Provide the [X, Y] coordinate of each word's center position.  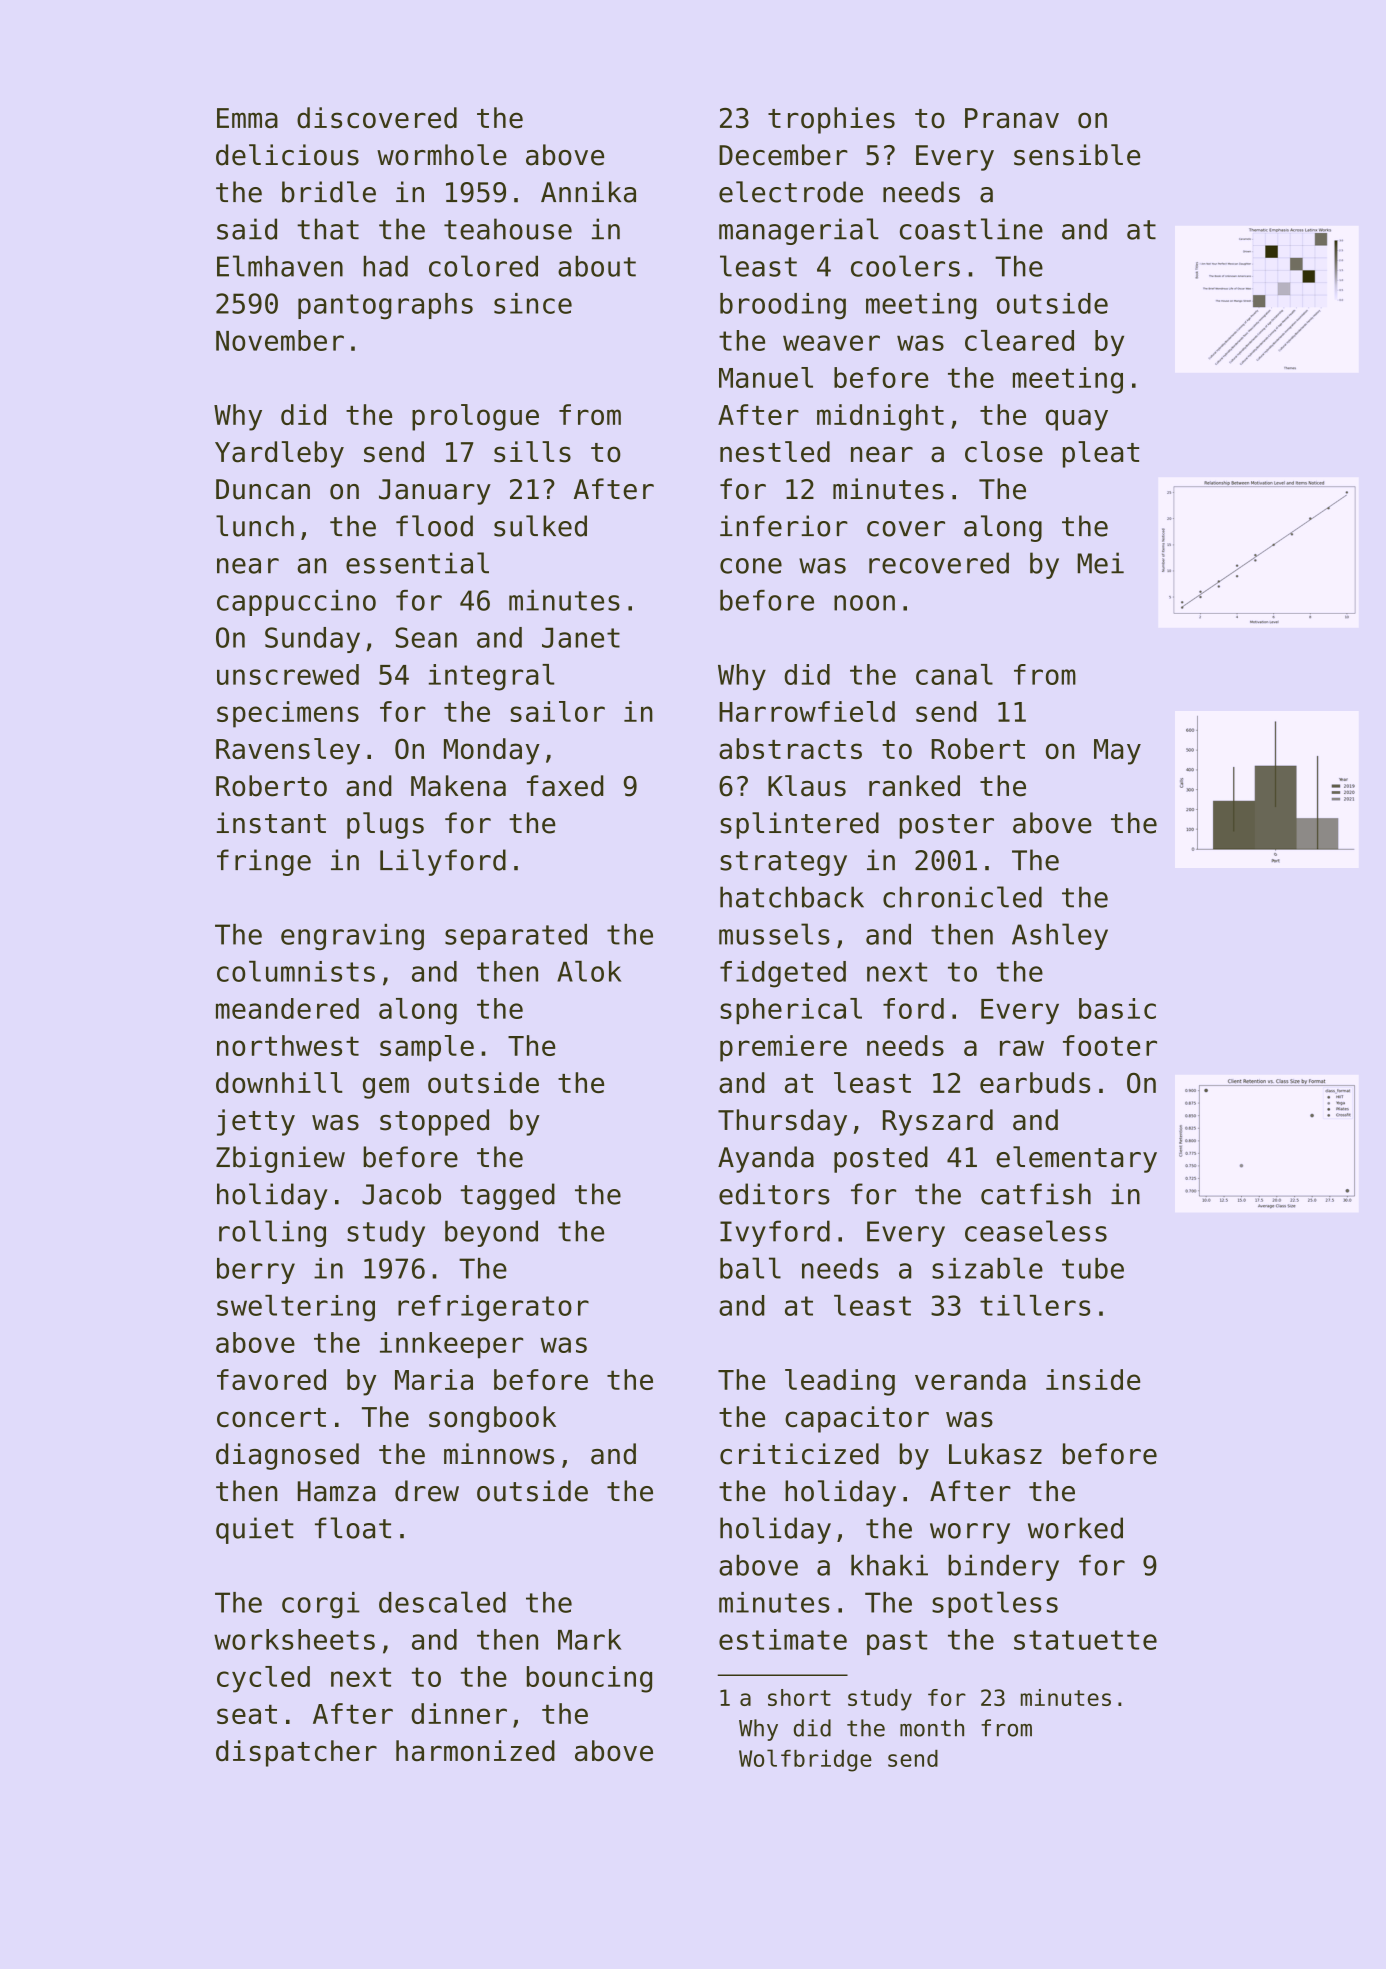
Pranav [1012, 118]
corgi [321, 1605]
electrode [791, 192]
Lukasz [995, 1454]
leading [840, 1382]
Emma [247, 118]
